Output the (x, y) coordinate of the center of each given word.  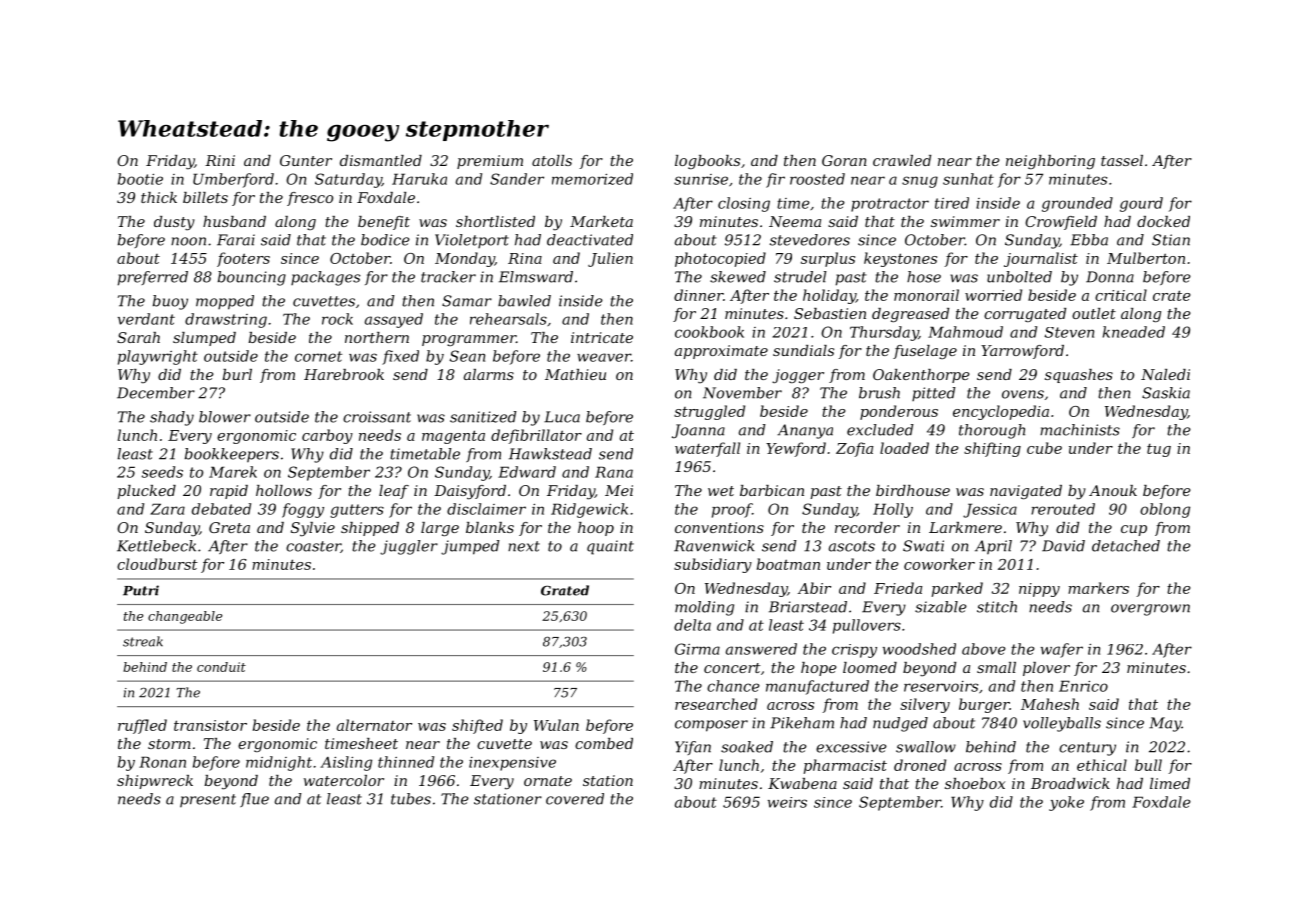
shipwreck (155, 782)
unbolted (1019, 277)
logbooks (707, 162)
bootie (140, 179)
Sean (467, 356)
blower (225, 417)
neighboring (1050, 162)
